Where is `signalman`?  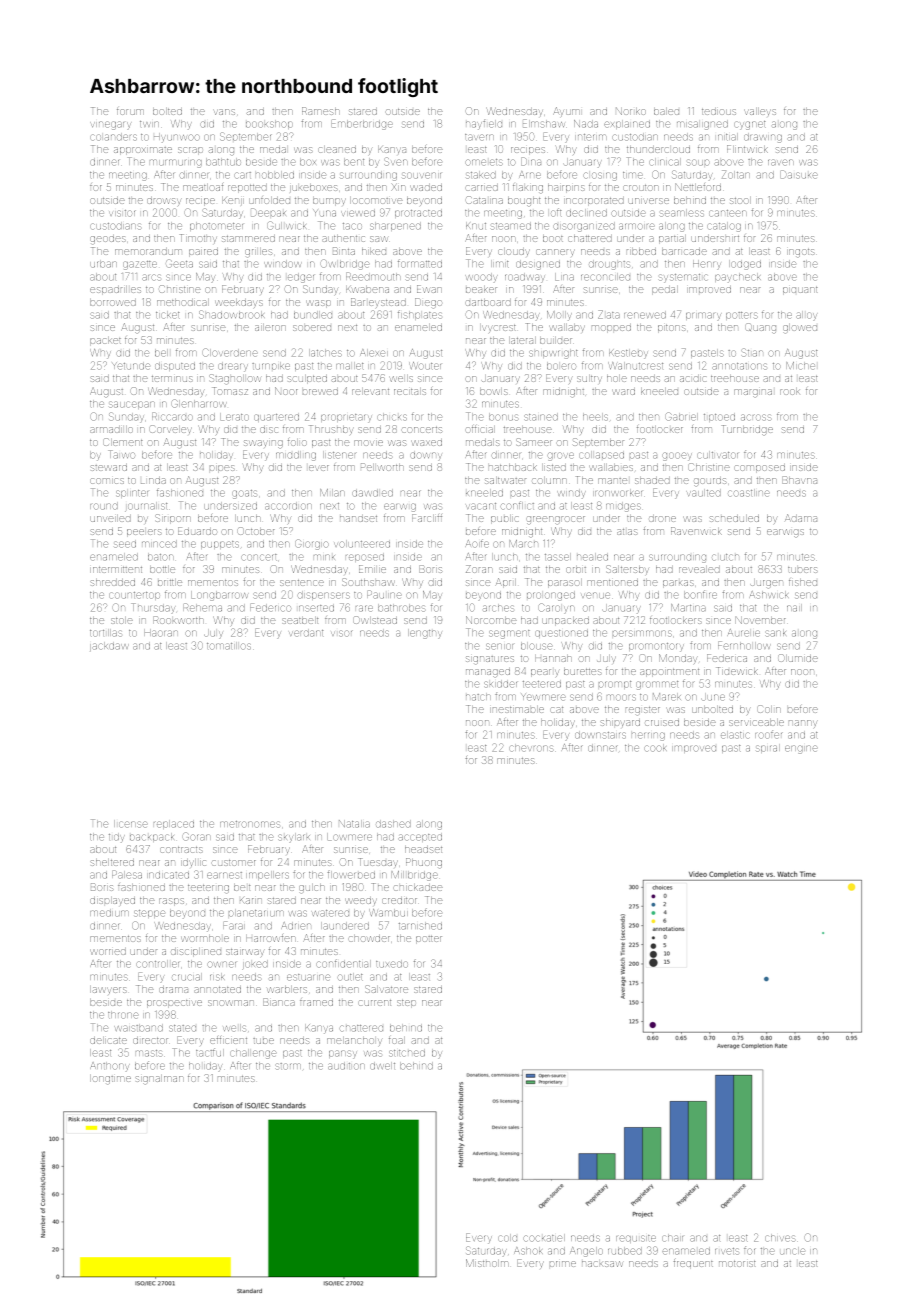
signalman is located at coordinates (159, 1080).
